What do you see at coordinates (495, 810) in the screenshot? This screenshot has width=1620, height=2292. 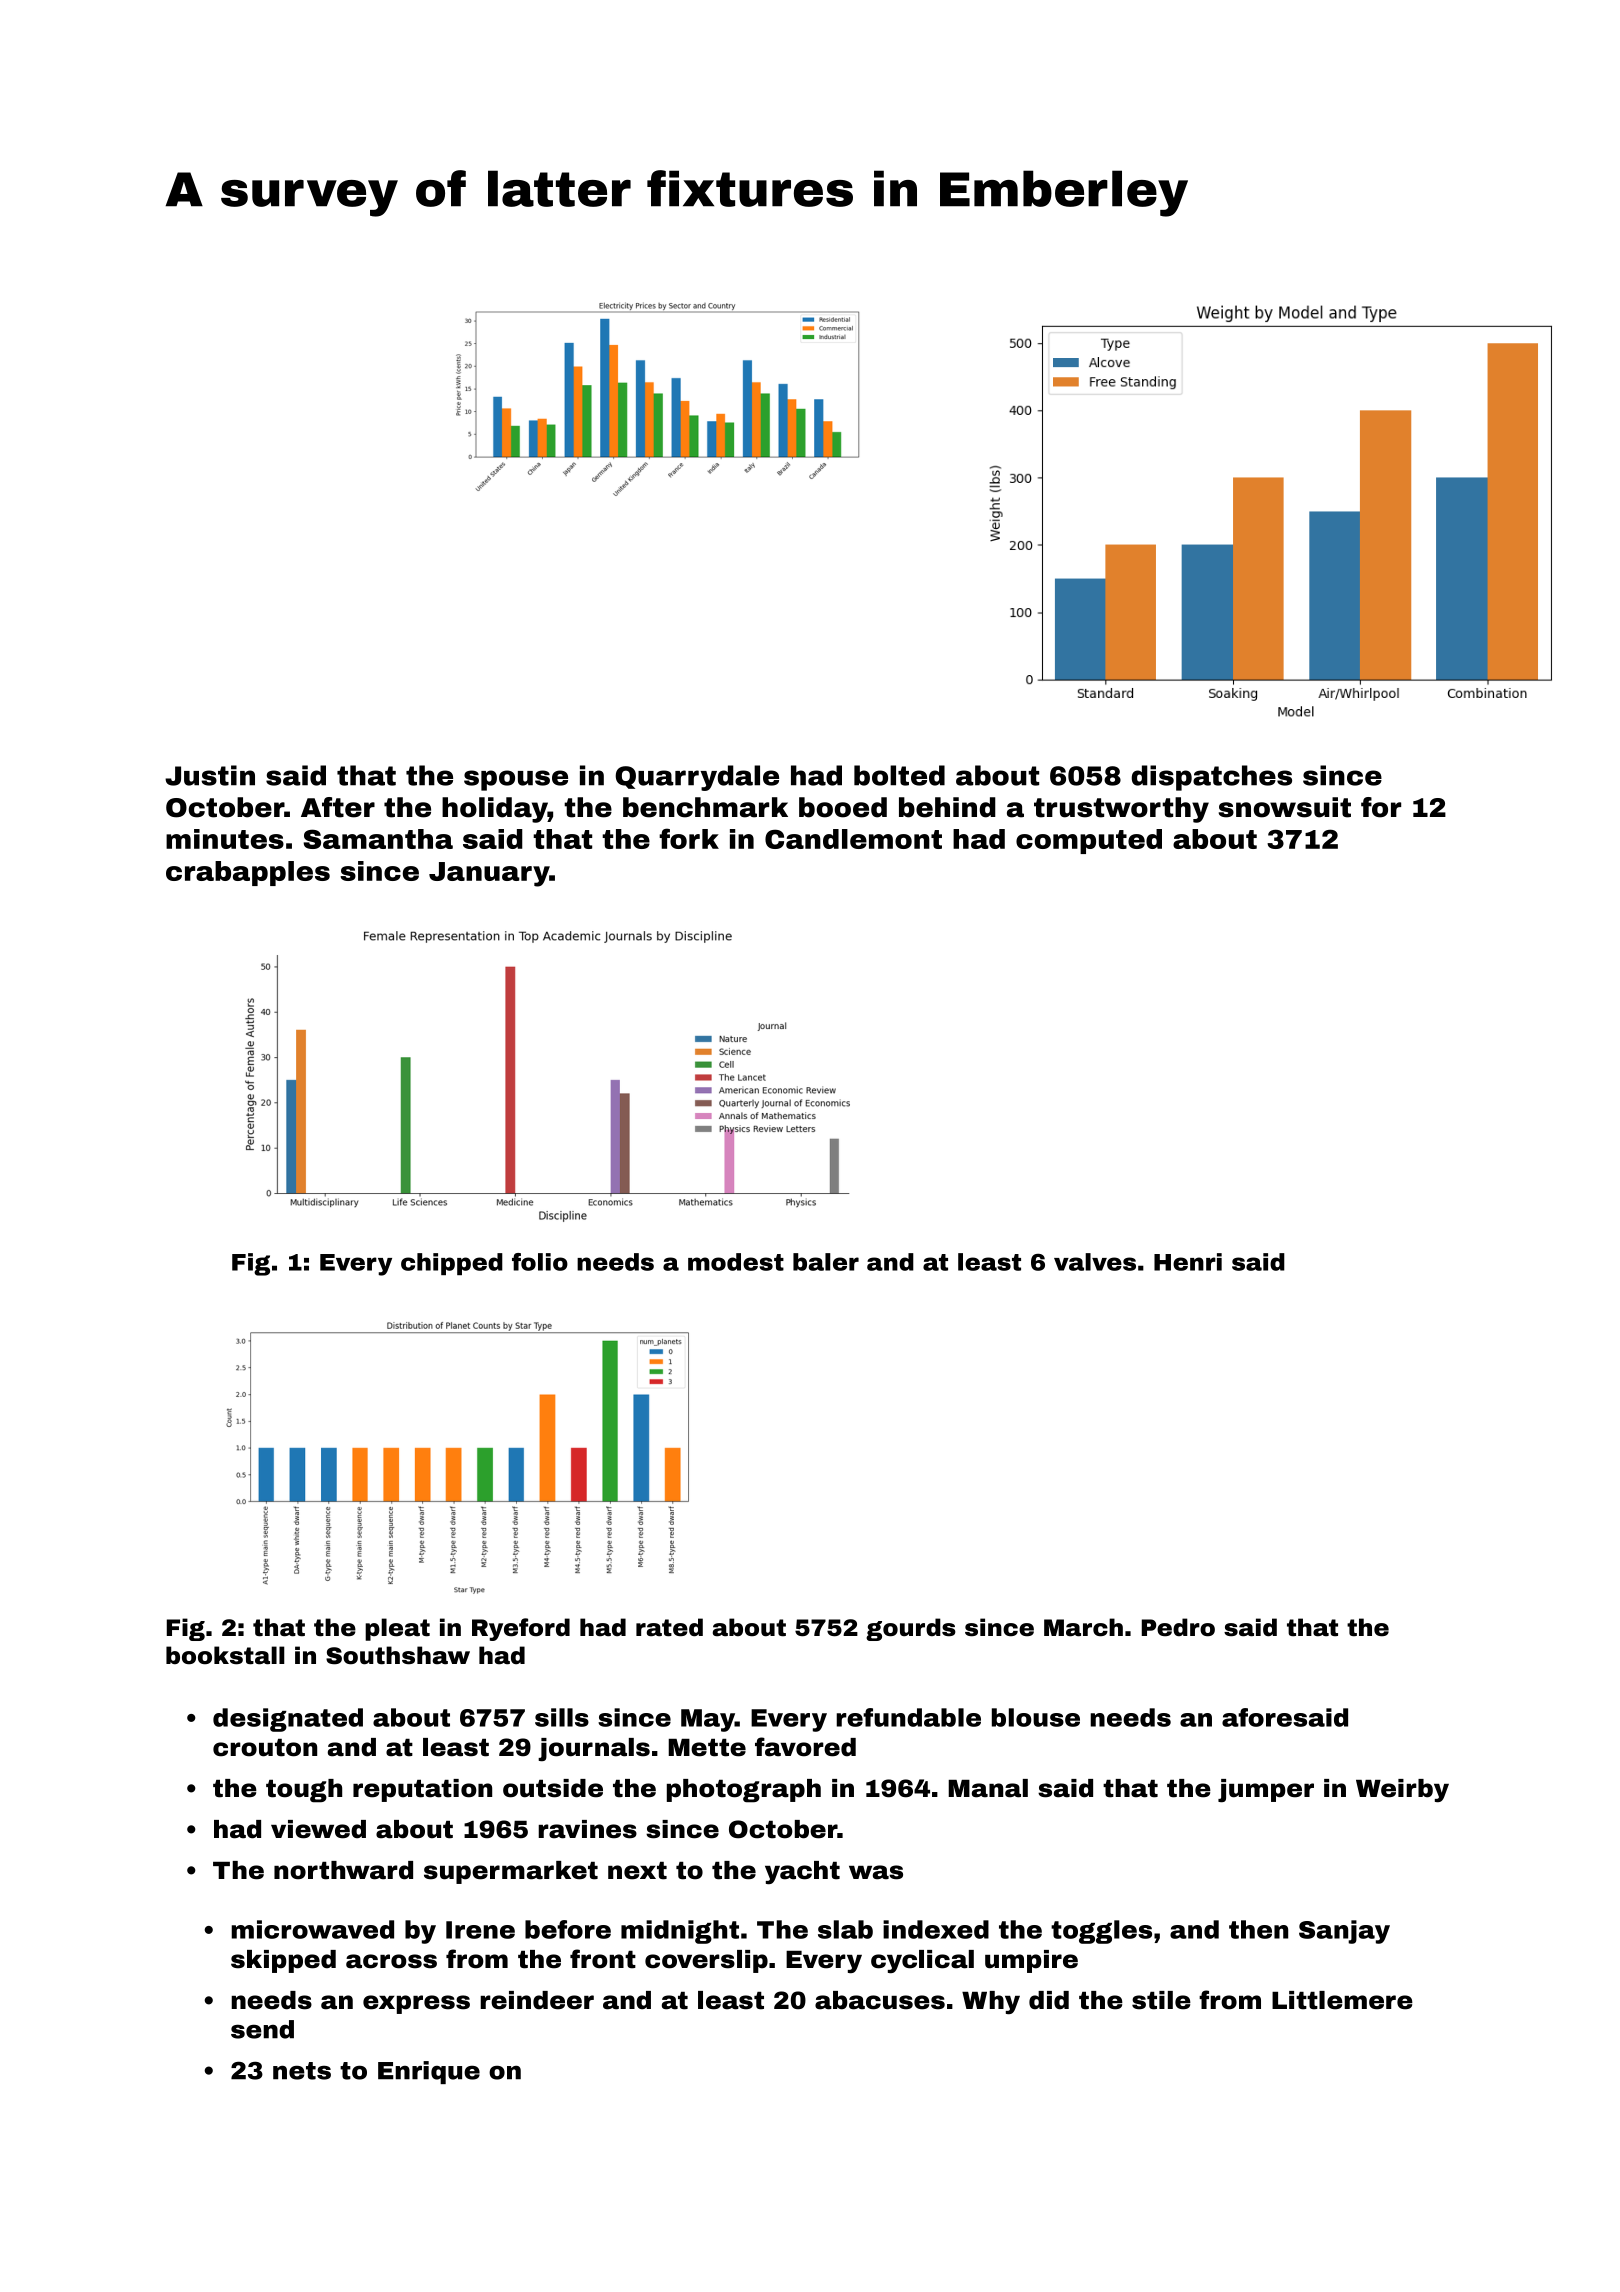 I see `holiday` at bounding box center [495, 810].
